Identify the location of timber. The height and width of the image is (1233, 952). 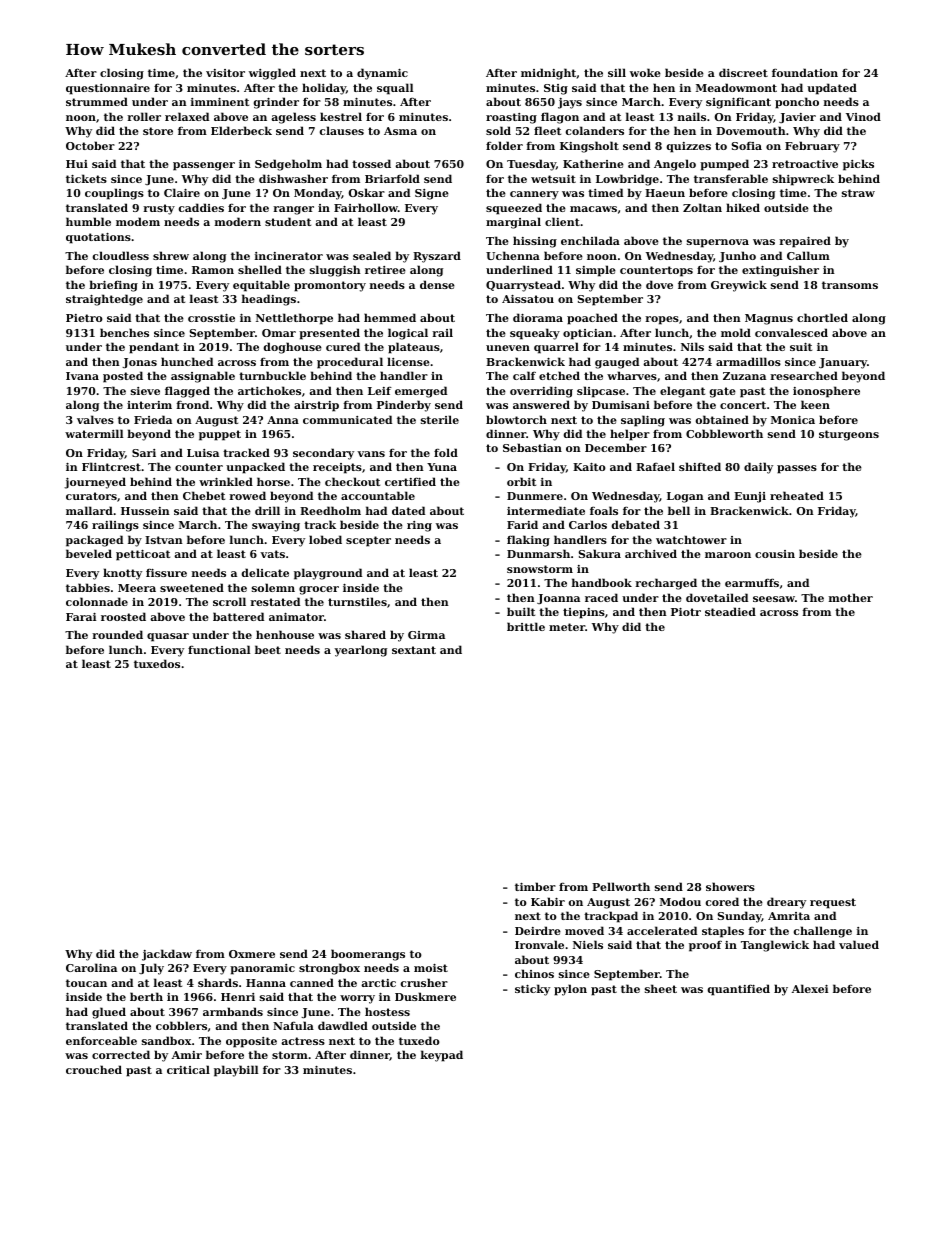
(535, 886).
